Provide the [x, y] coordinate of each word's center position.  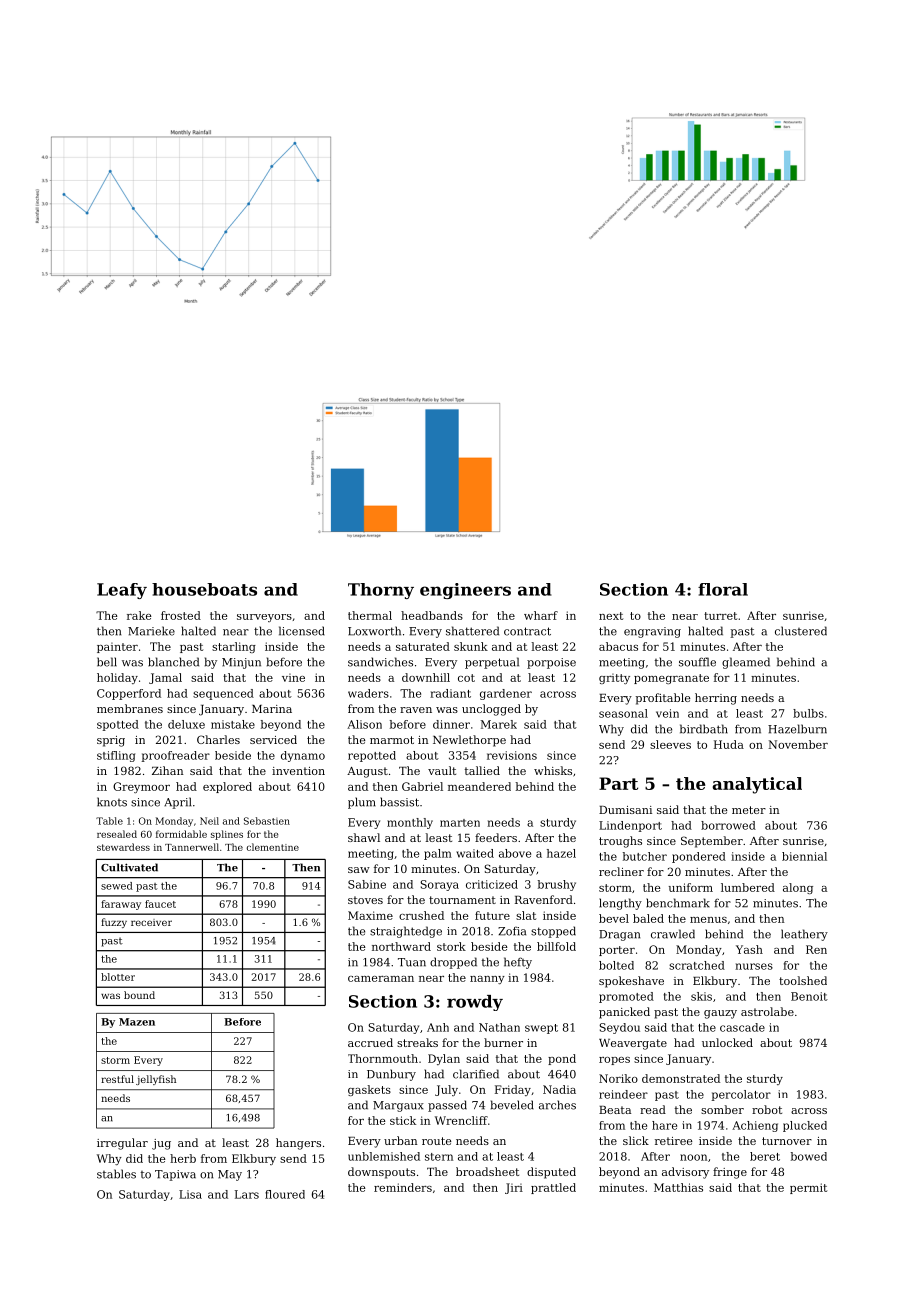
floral [723, 589]
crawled [673, 934]
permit [808, 1188]
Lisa [190, 1194]
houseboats [204, 589]
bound [139, 995]
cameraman [381, 979]
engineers [465, 591]
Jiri [514, 1188]
